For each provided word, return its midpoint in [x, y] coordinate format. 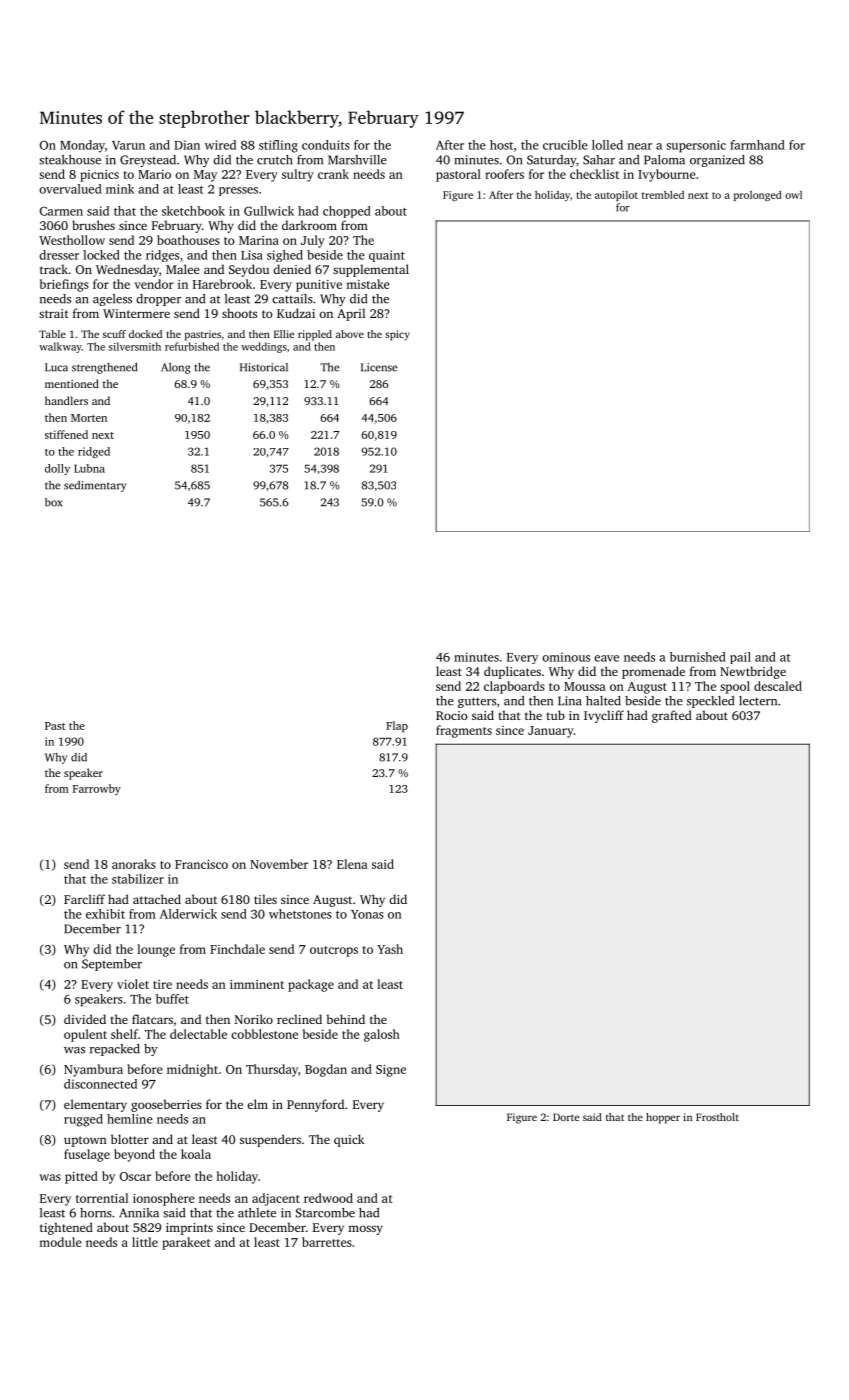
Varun [128, 145]
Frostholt [717, 1117]
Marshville [357, 160]
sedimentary [95, 486]
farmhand [757, 145]
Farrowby [97, 789]
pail [740, 658]
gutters [477, 702]
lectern [758, 701]
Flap [397, 727]
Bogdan [326, 1070]
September [112, 965]
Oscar [135, 1176]
